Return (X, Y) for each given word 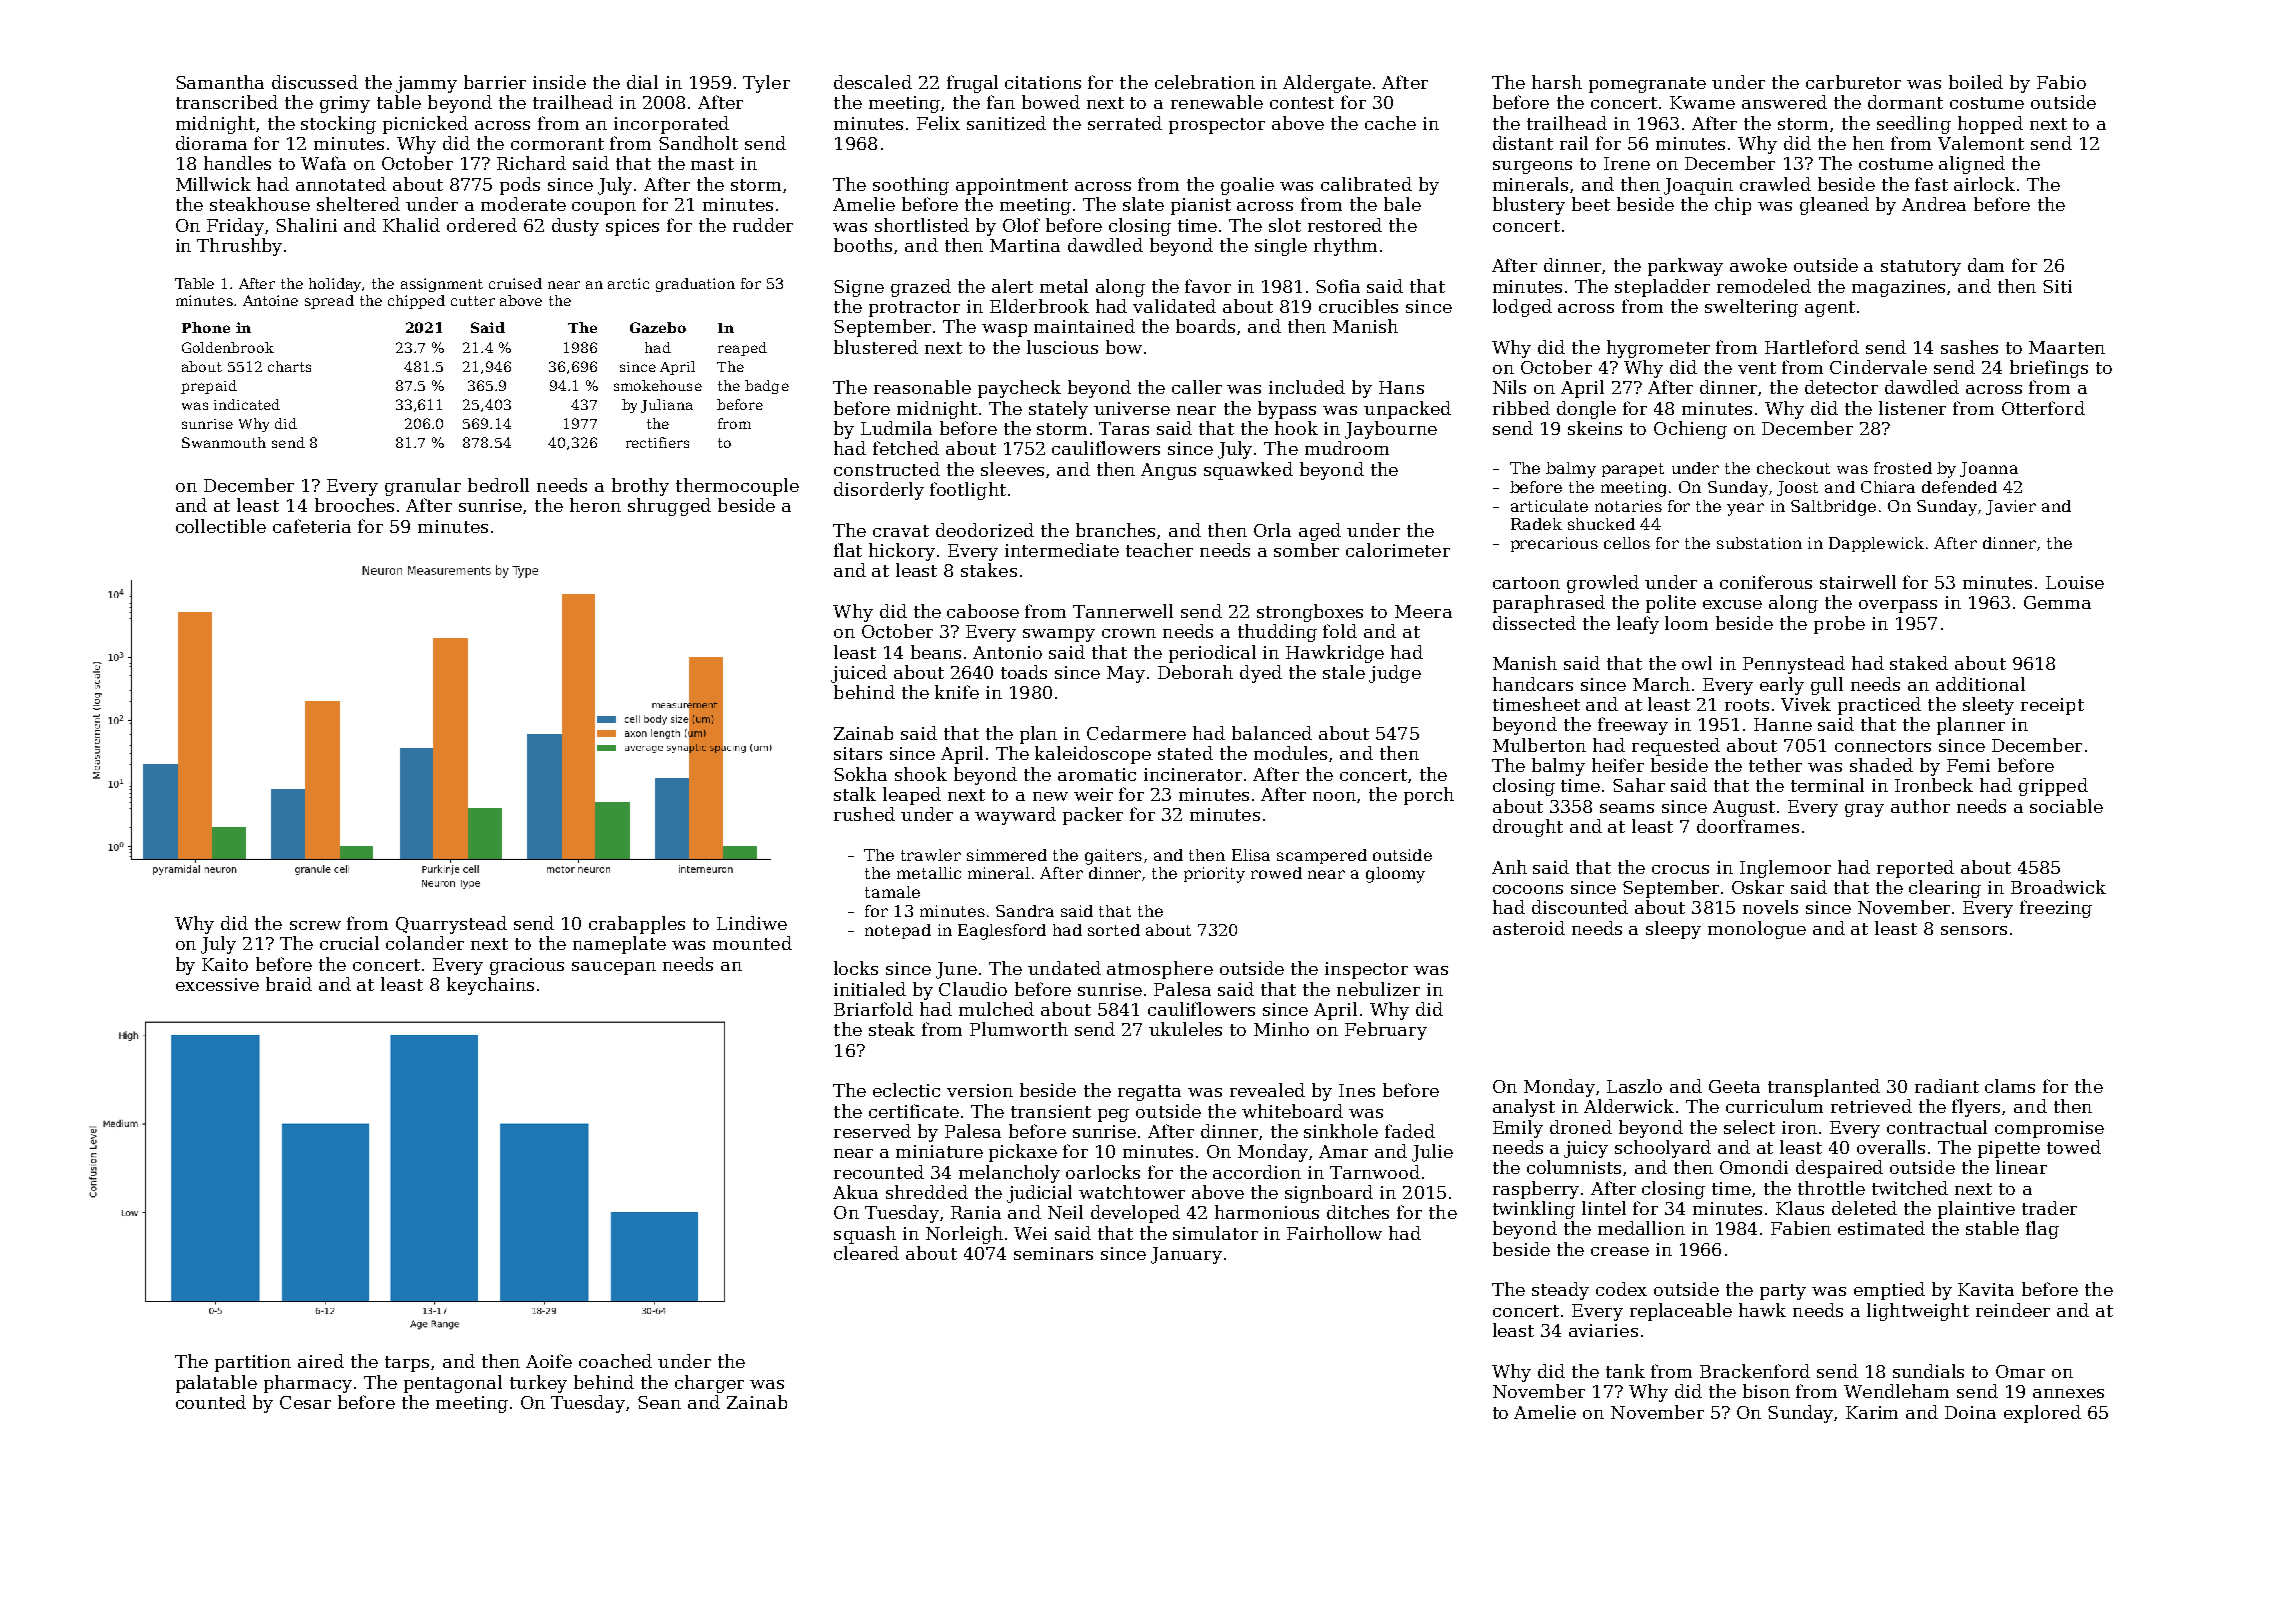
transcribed (227, 102)
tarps (407, 1364)
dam (1986, 265)
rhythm (1345, 247)
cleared (866, 1253)
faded (1410, 1131)
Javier (2011, 507)
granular (423, 487)
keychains (490, 986)
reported (1915, 869)
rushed (864, 814)
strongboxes (1310, 613)
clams (2010, 1086)
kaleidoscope (1093, 755)
